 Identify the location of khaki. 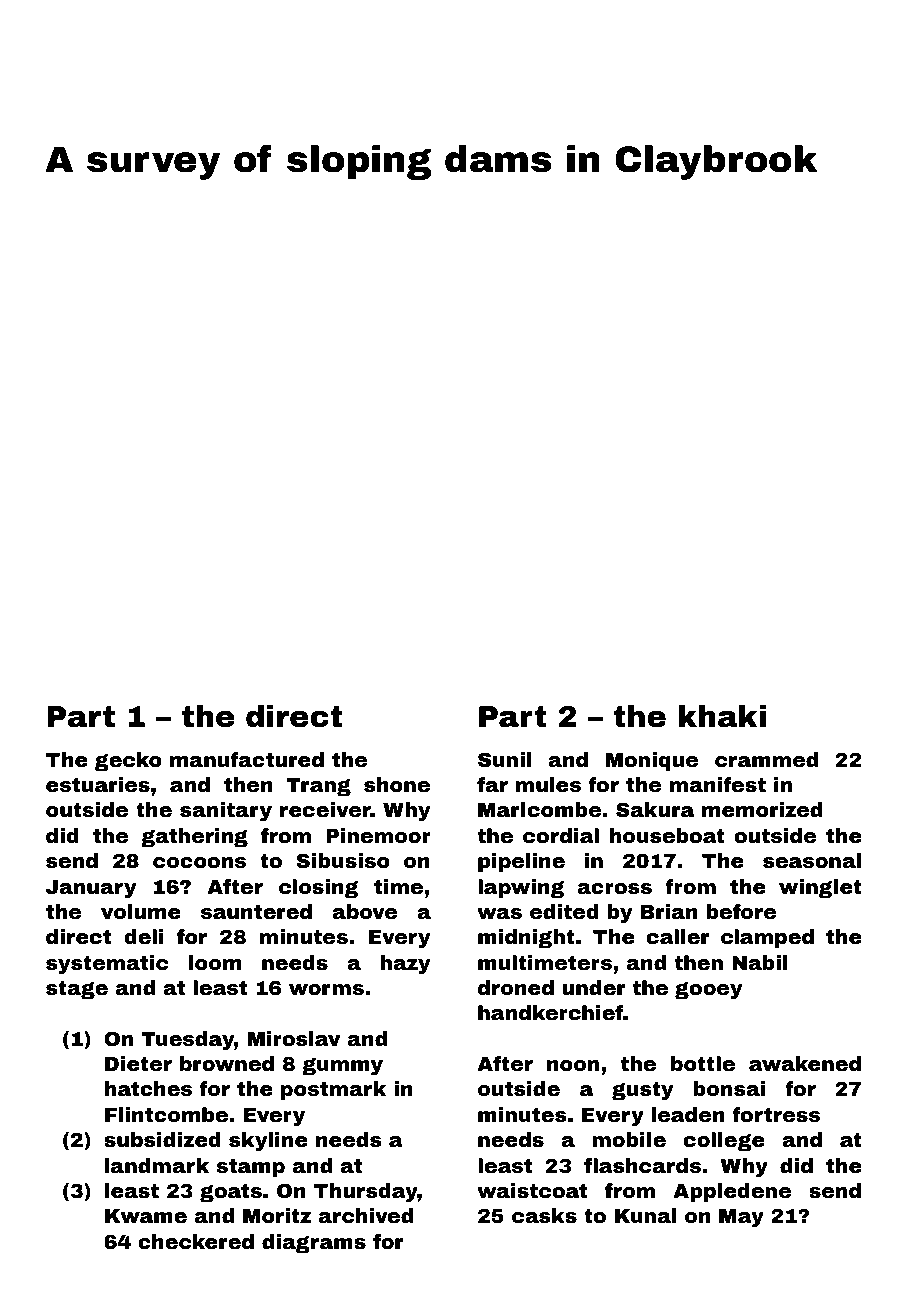
(722, 716).
